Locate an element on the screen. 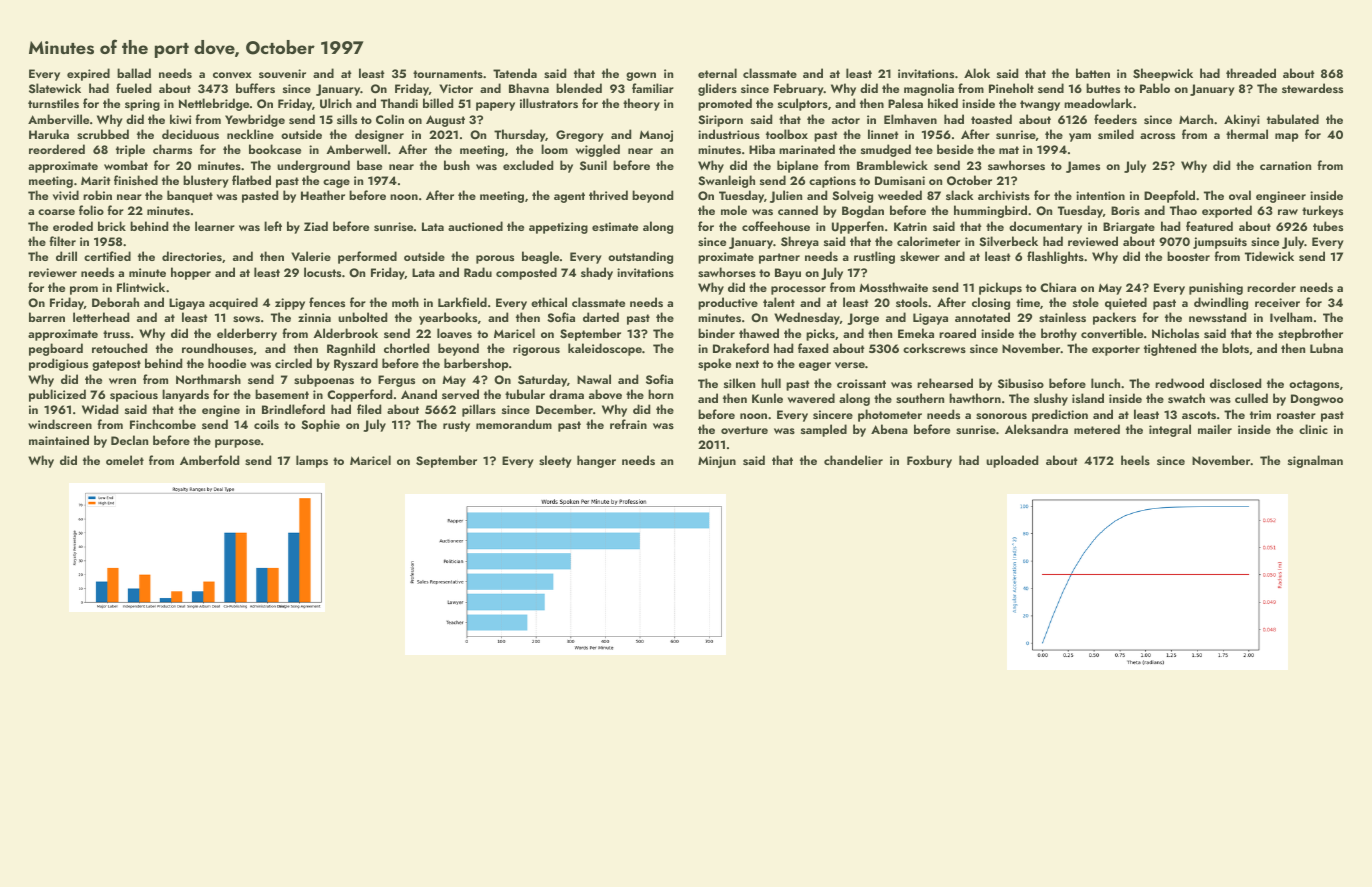 The image size is (1372, 887). neckline is located at coordinates (250, 134).
